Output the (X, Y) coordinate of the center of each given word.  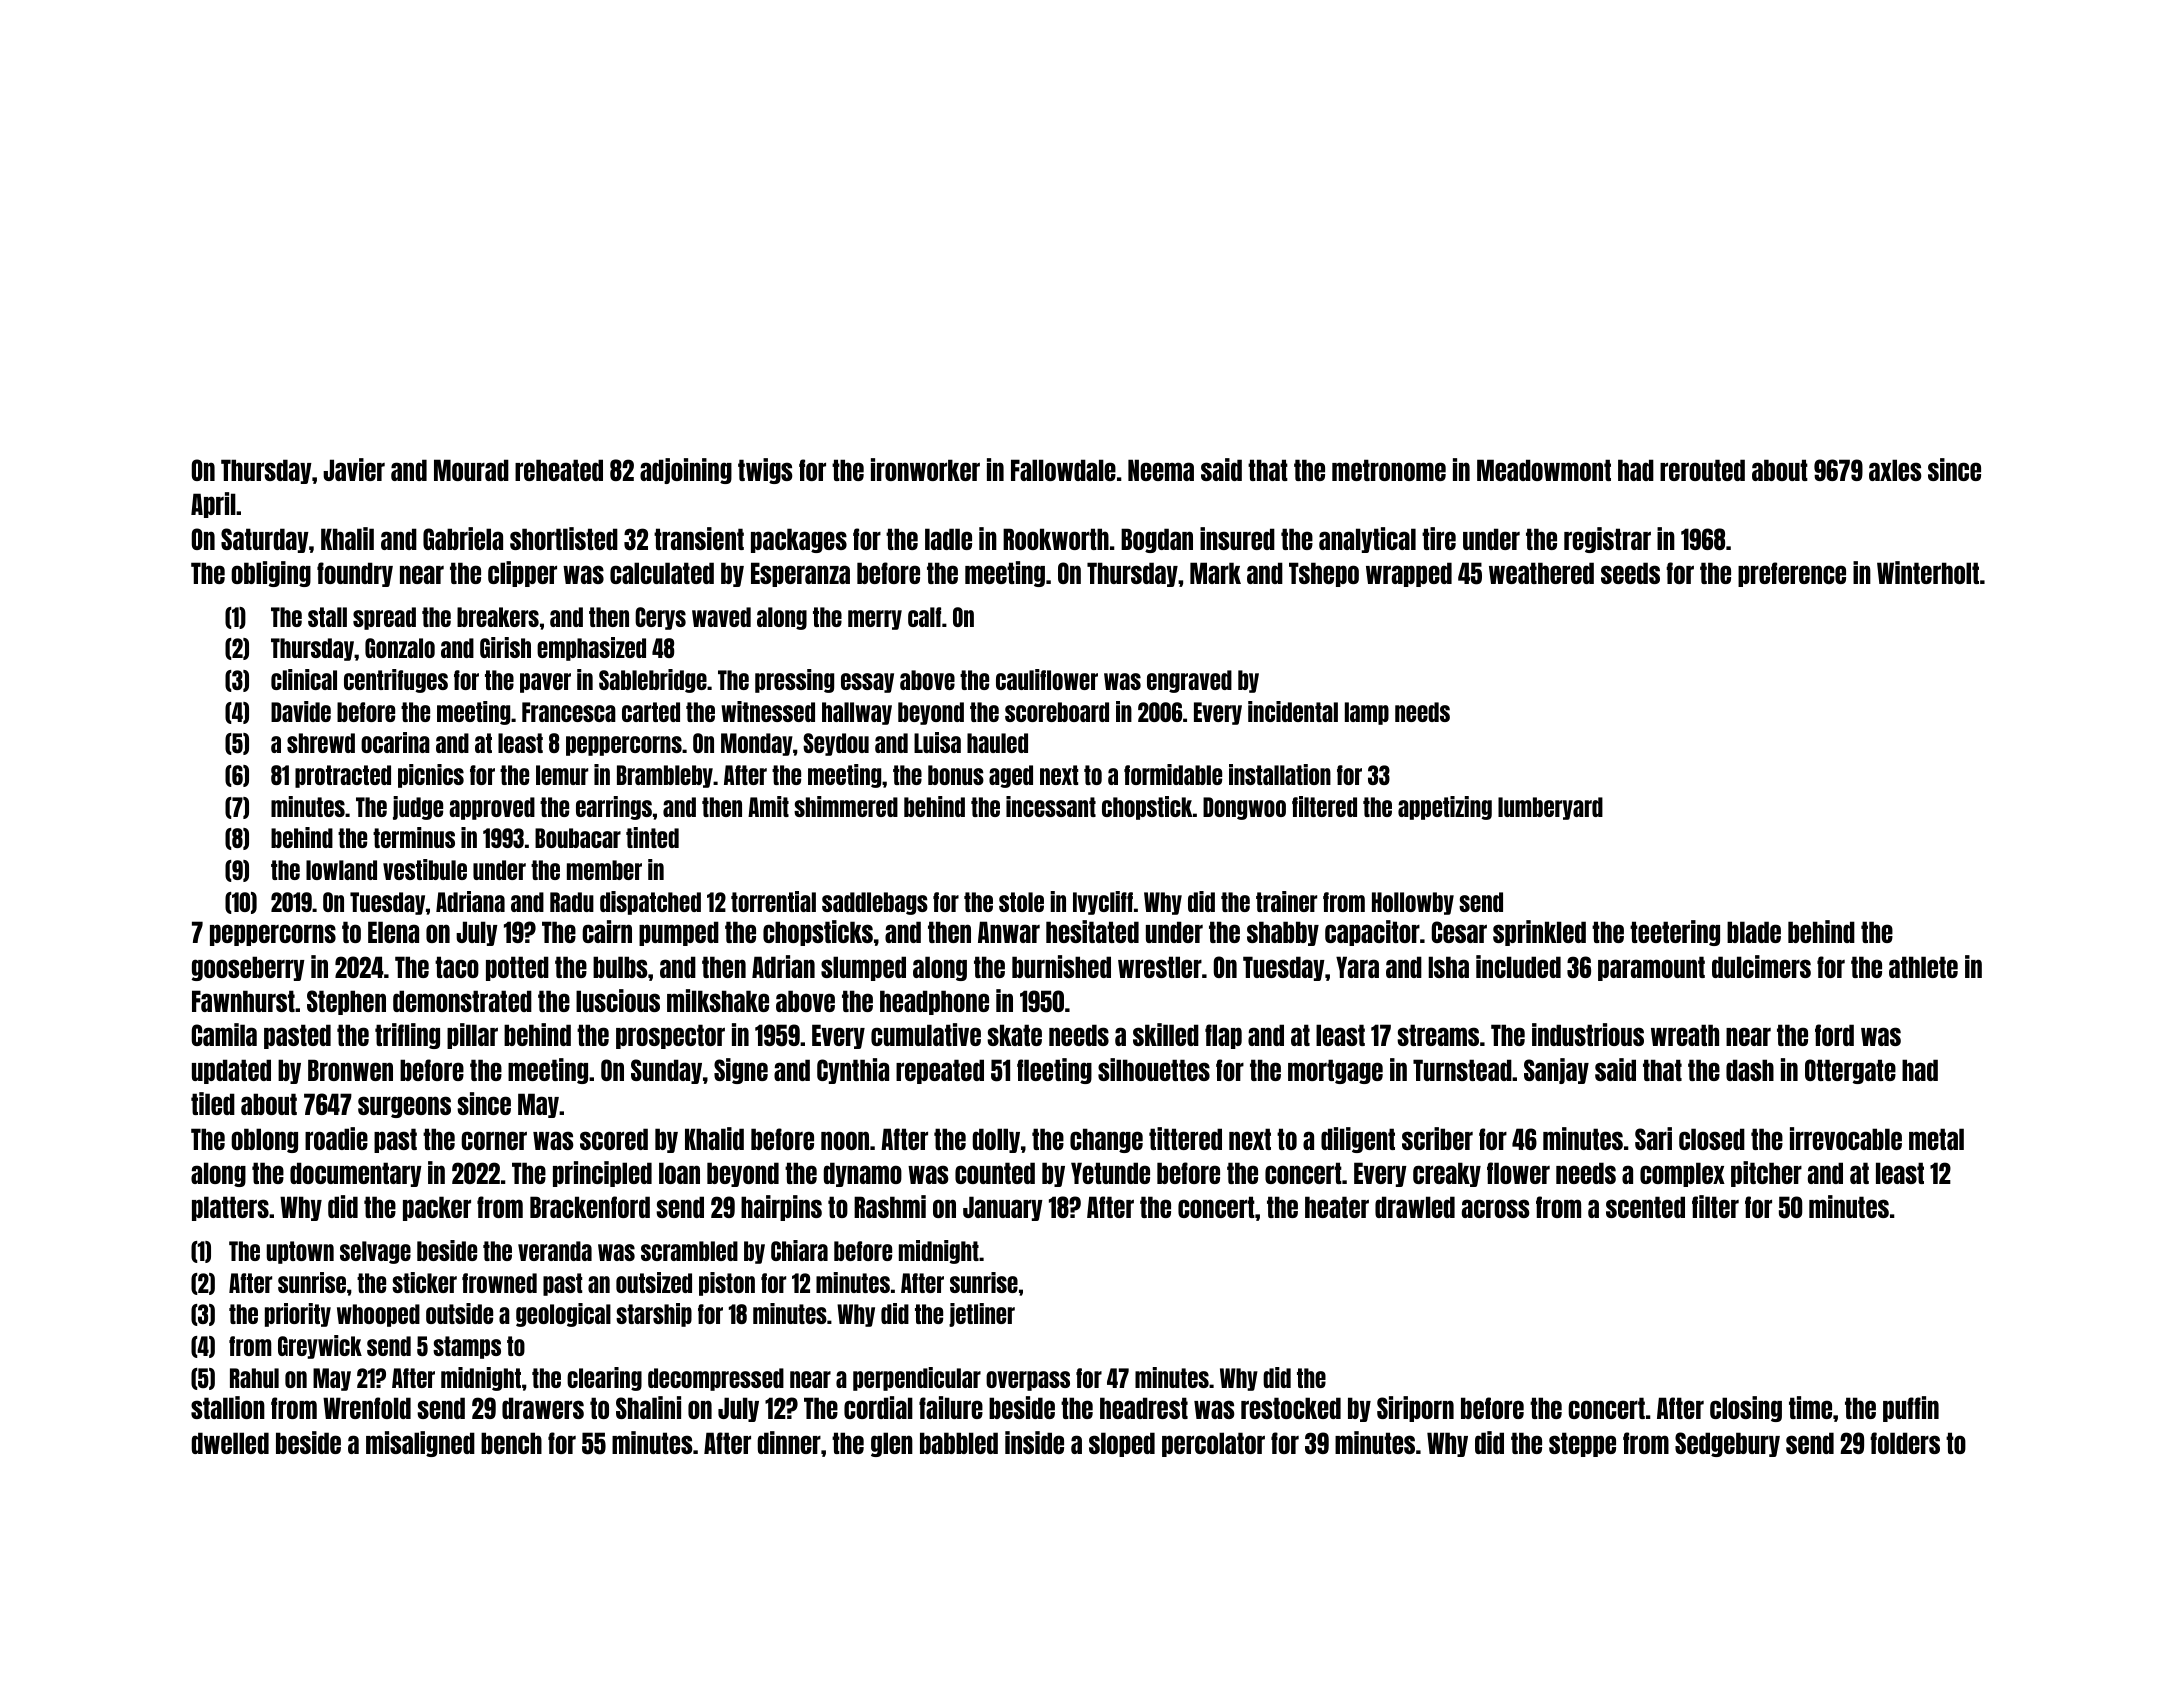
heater (1337, 1207)
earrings (614, 808)
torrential (773, 901)
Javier (354, 469)
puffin (1911, 1409)
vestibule (425, 869)
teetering (1675, 933)
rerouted (1702, 470)
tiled (213, 1103)
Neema (1161, 470)
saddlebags (875, 903)
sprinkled (1539, 933)
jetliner (982, 1315)
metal (1936, 1139)
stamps (467, 1347)
